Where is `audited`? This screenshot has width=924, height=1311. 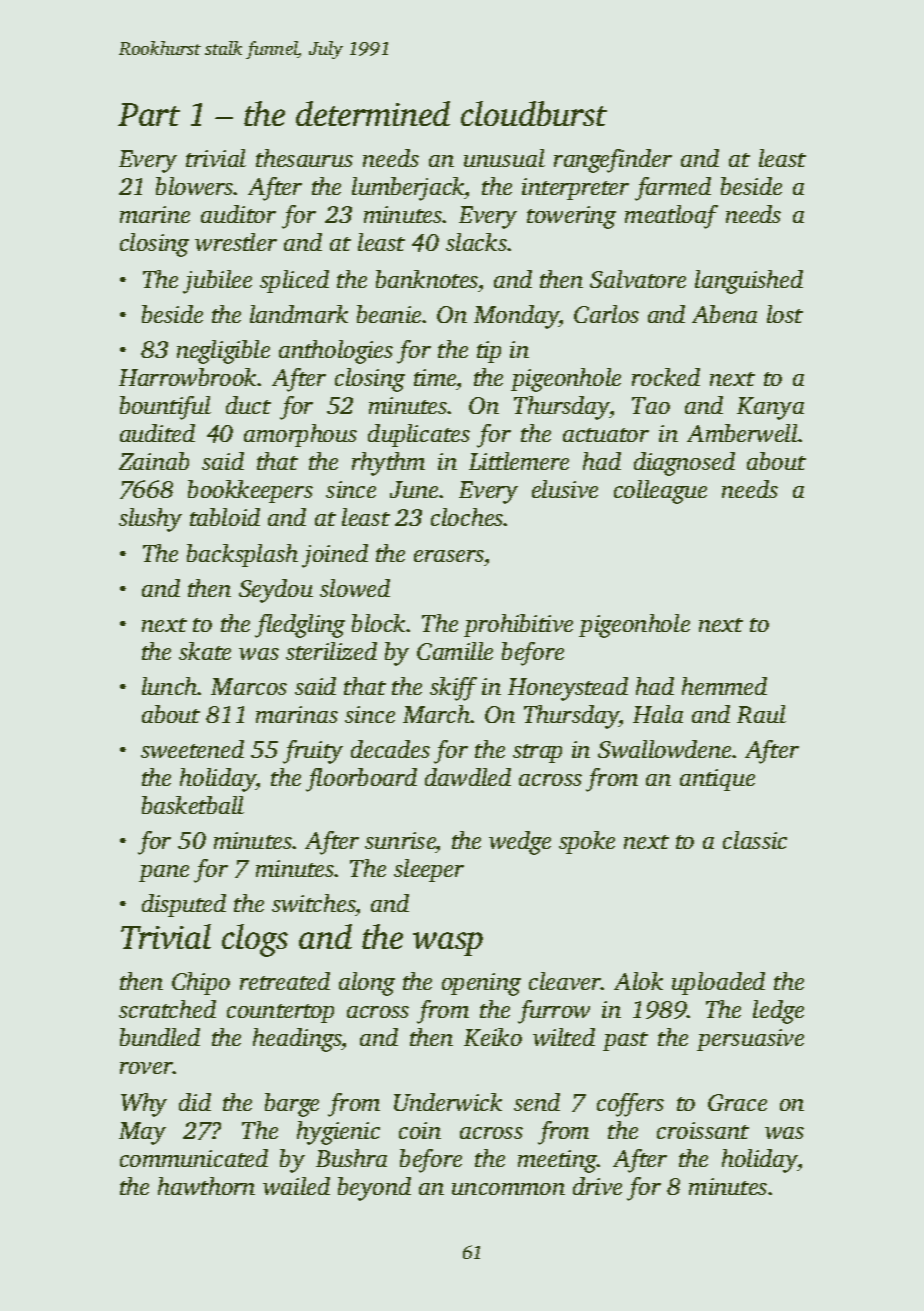 audited is located at coordinates (157, 433).
